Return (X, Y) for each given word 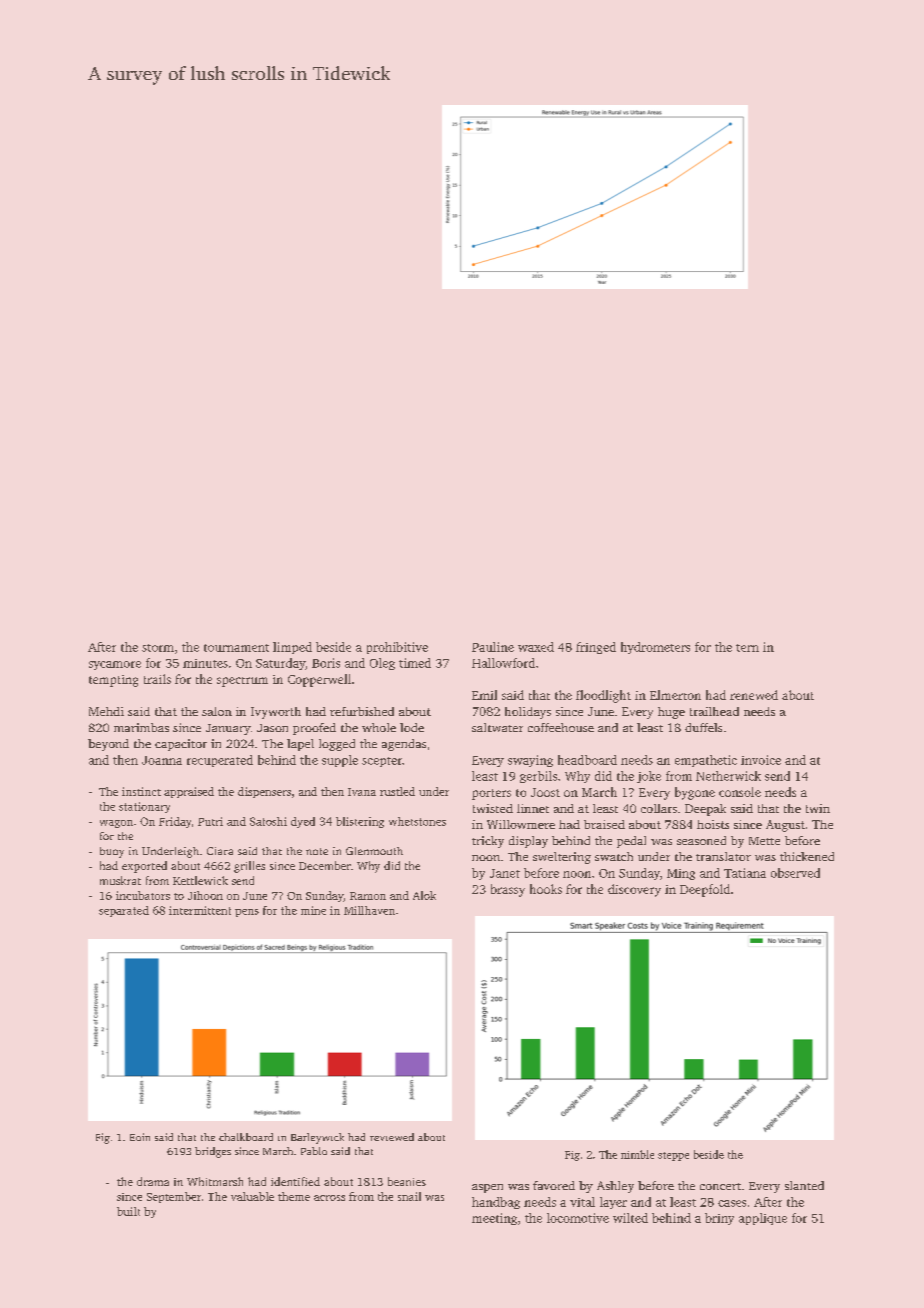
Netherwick (728, 776)
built (128, 1211)
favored (554, 1185)
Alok (424, 895)
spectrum (242, 682)
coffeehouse (561, 727)
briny (719, 1219)
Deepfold (705, 890)
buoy (112, 852)
